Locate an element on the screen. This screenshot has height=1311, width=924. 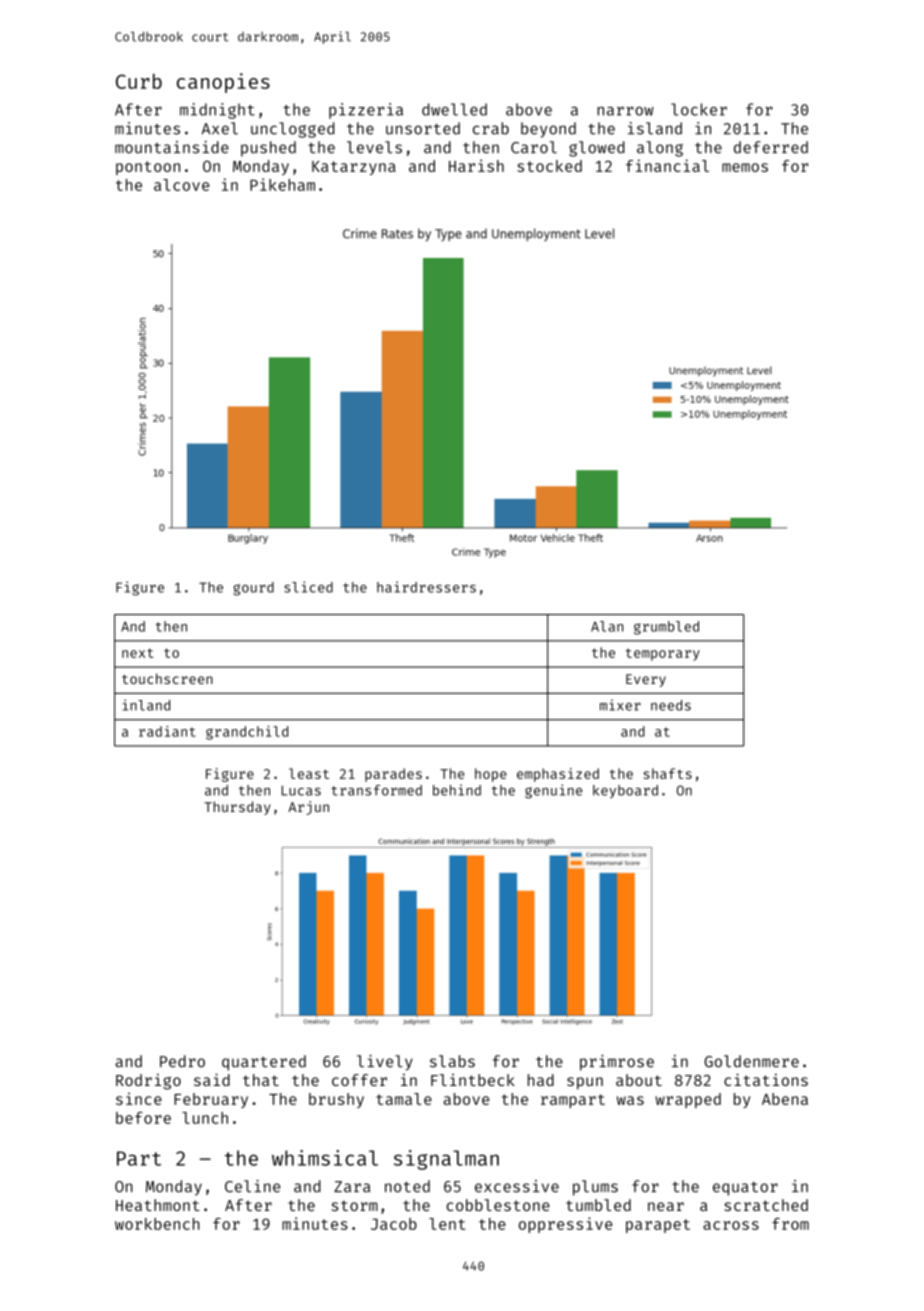
that is located at coordinates (261, 1080).
